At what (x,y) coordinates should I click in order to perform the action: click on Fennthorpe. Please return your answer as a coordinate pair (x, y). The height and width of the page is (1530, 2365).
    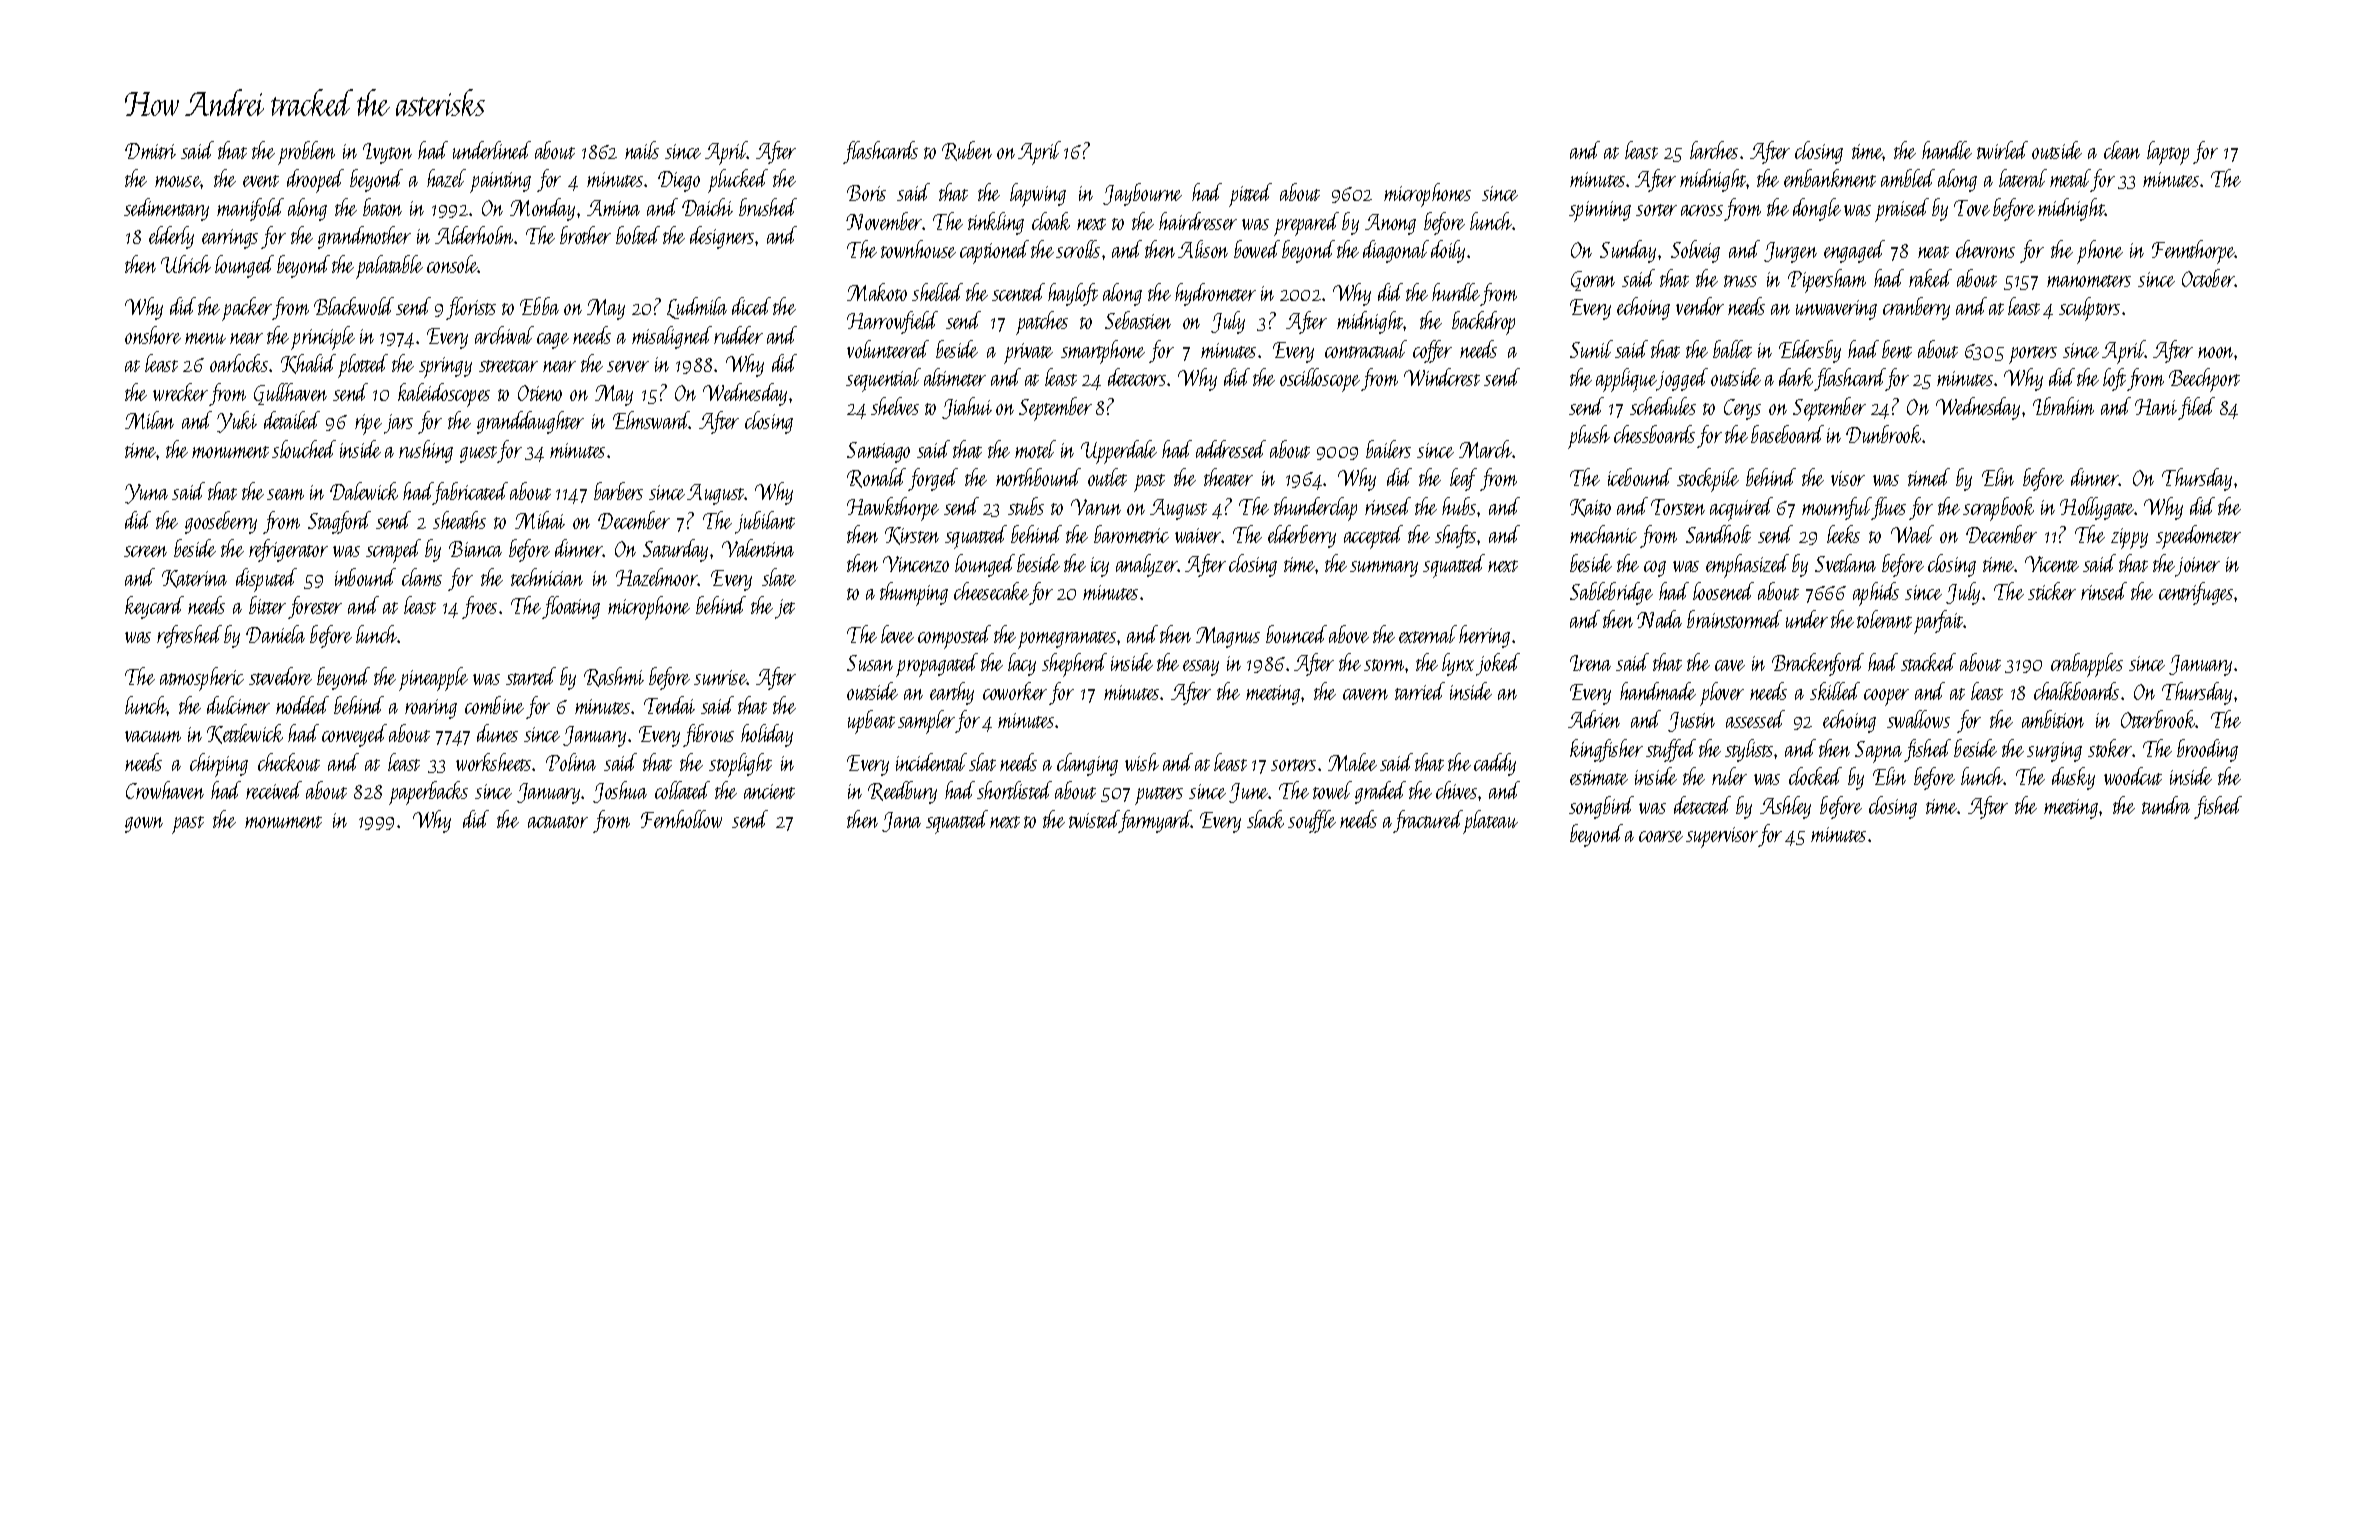
    Looking at the image, I should click on (2193, 252).
